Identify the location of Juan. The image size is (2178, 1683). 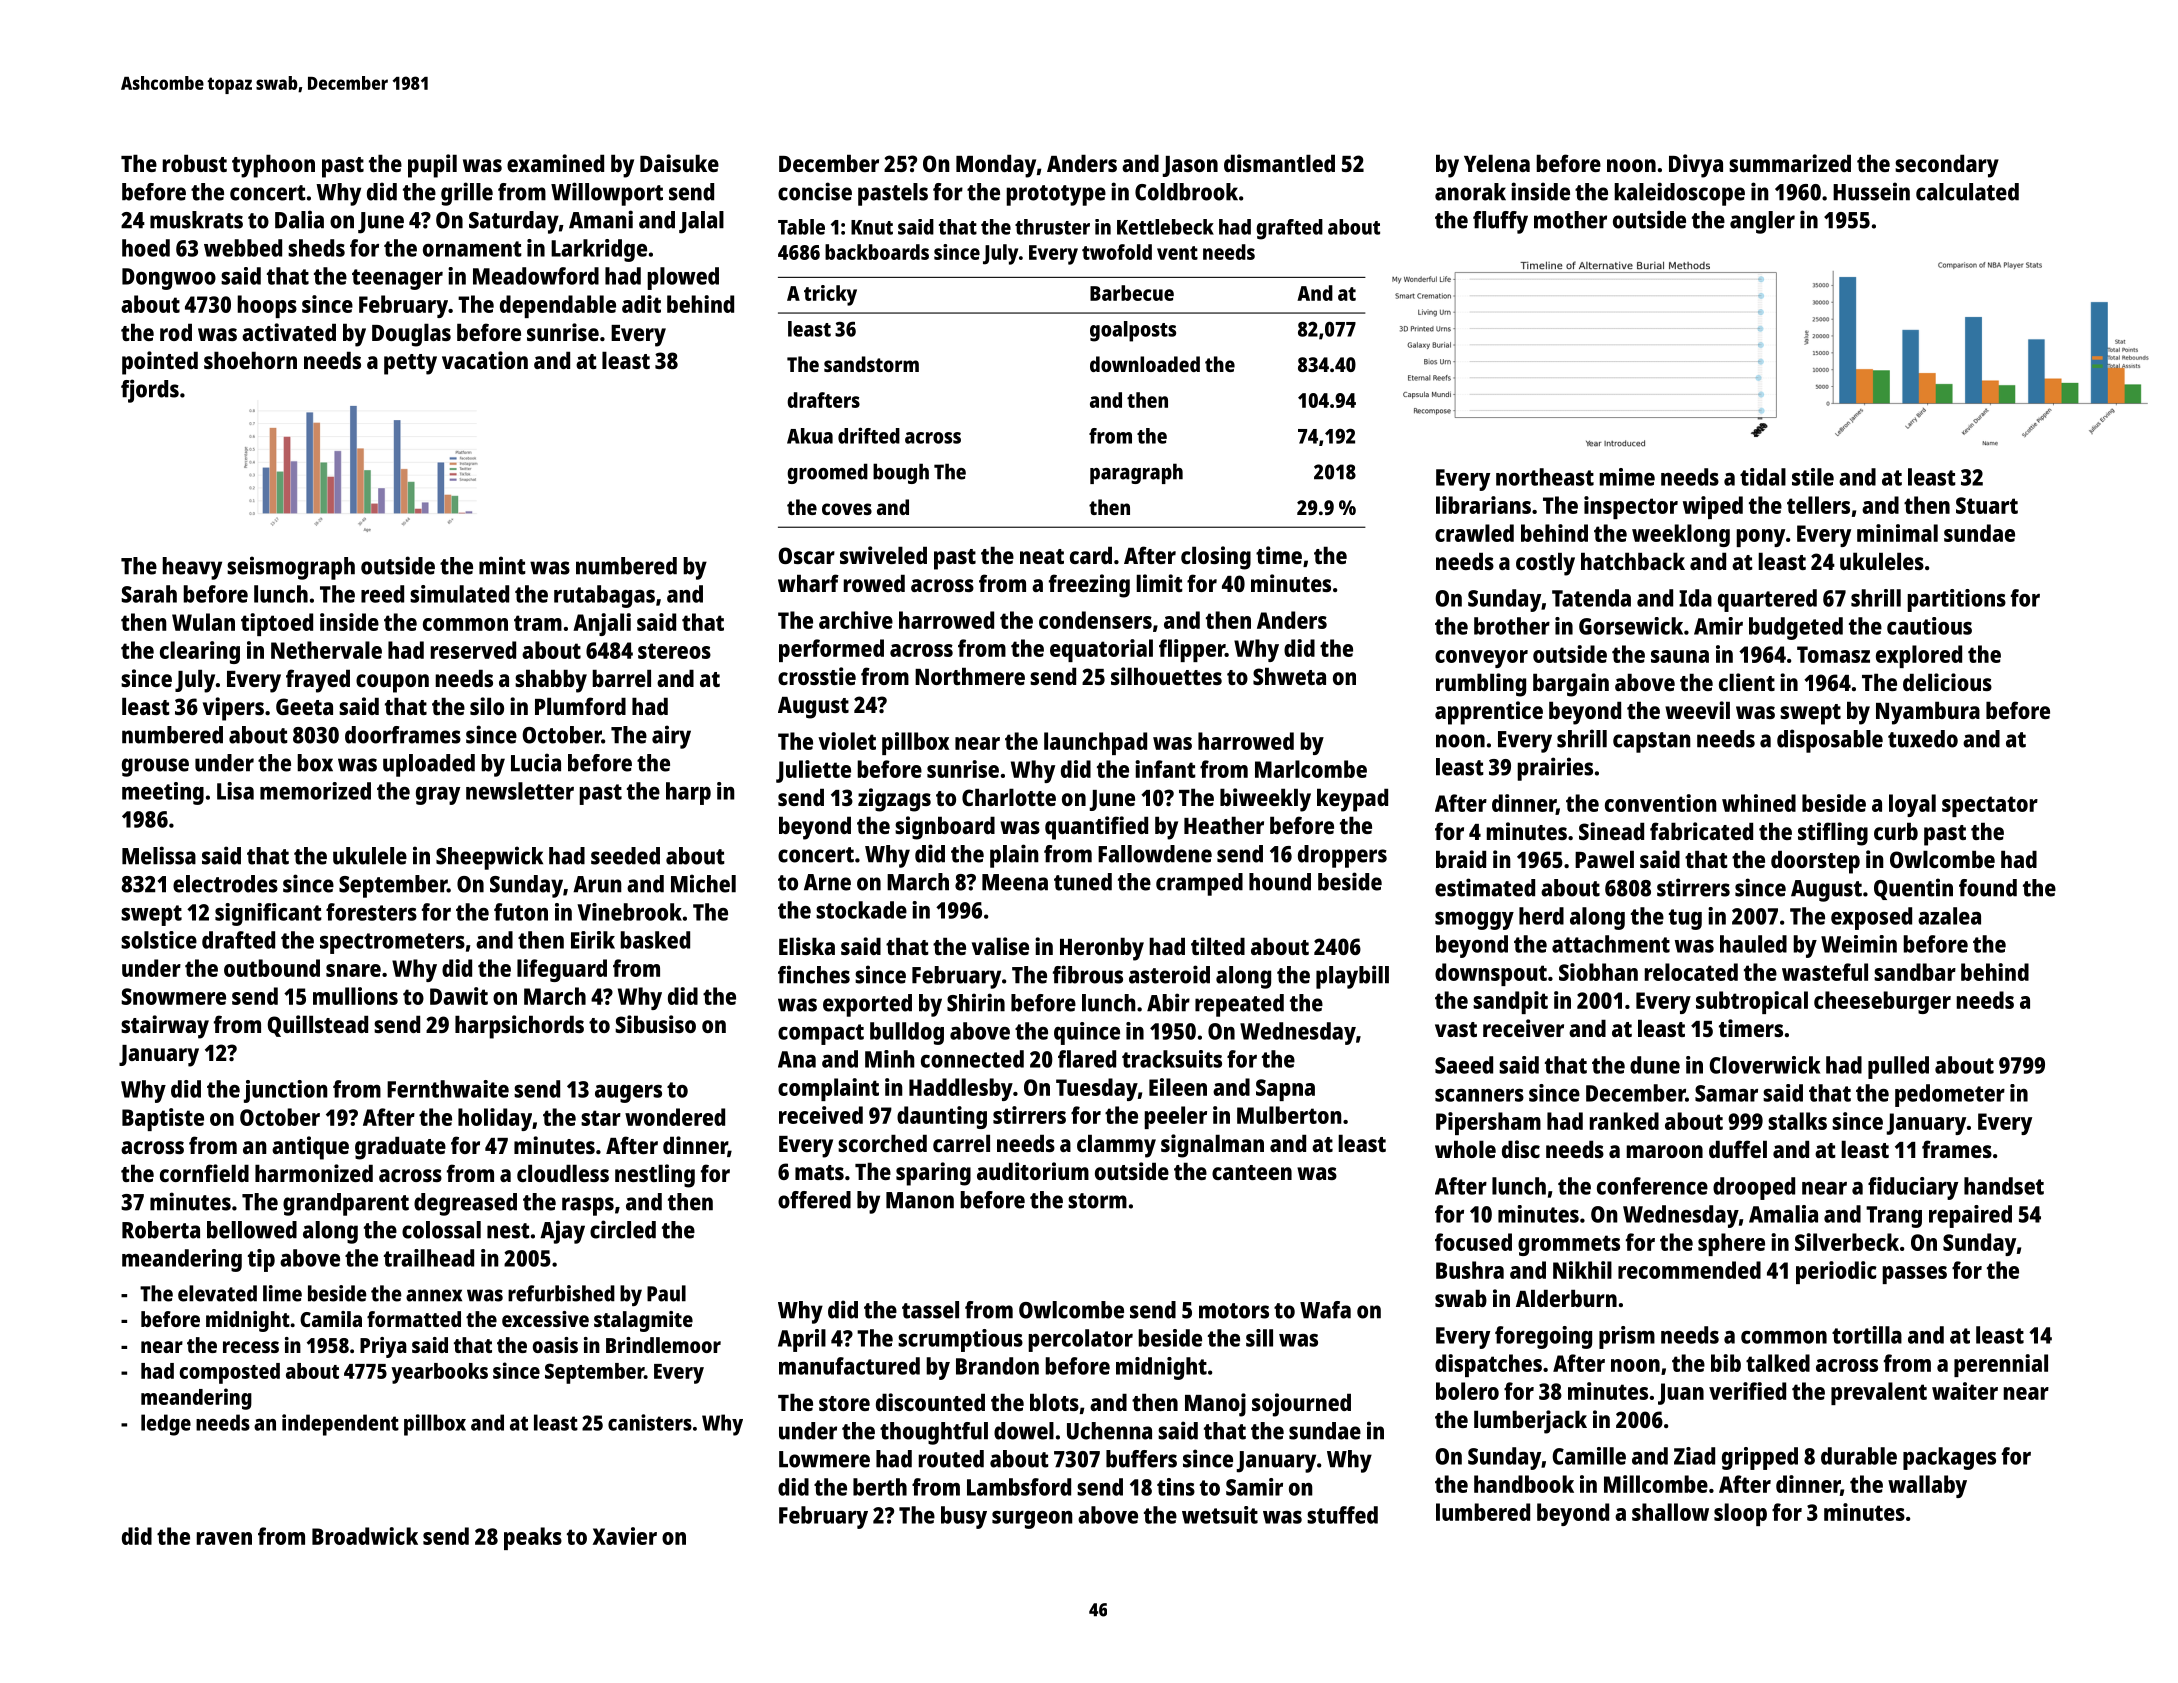
(1681, 1394).
